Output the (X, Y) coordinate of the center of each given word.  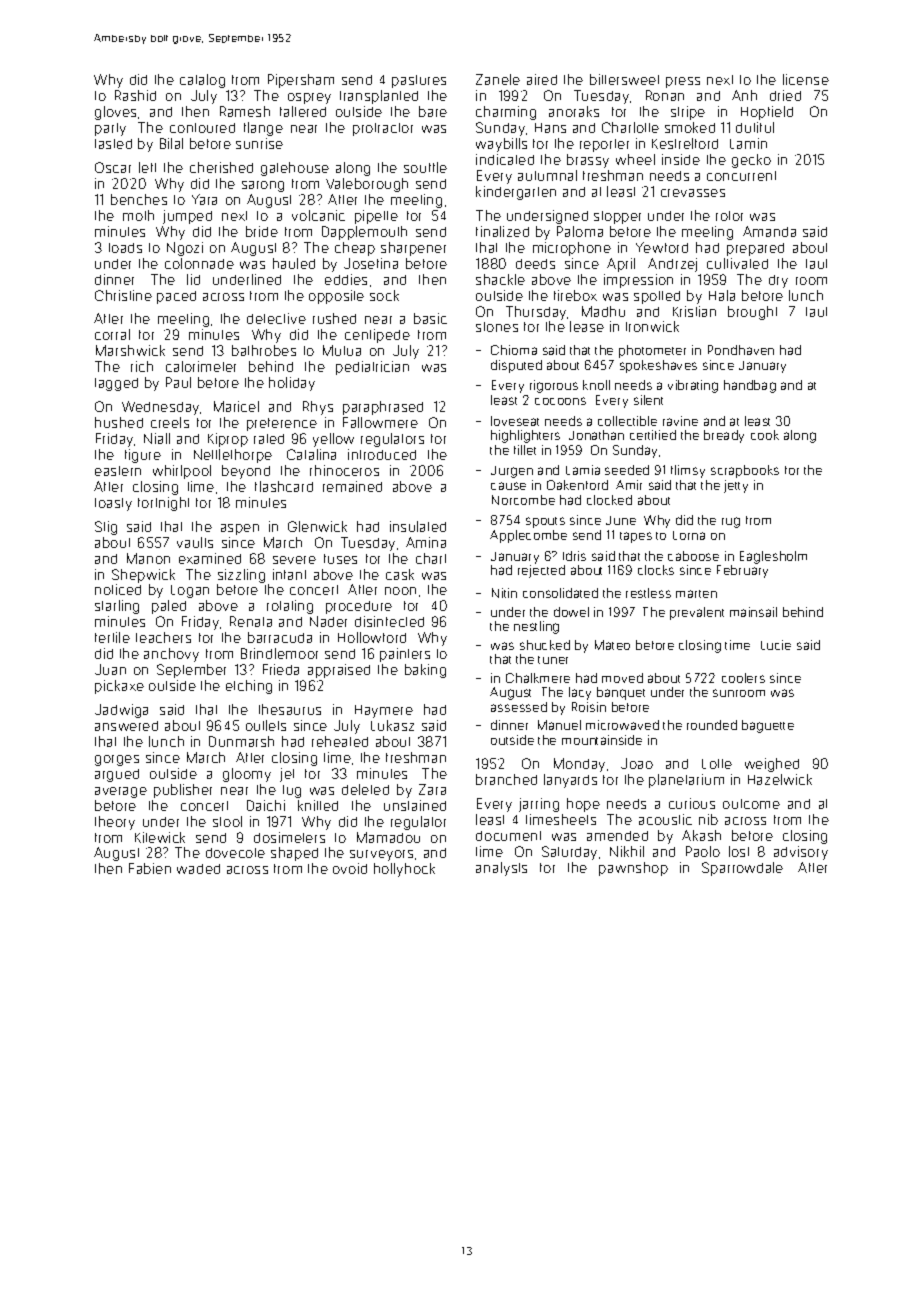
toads (125, 248)
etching (249, 687)
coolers (743, 678)
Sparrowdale (742, 869)
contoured (202, 128)
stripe (688, 113)
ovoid (350, 868)
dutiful (755, 127)
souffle (425, 167)
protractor (383, 129)
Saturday (569, 853)
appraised (339, 671)
